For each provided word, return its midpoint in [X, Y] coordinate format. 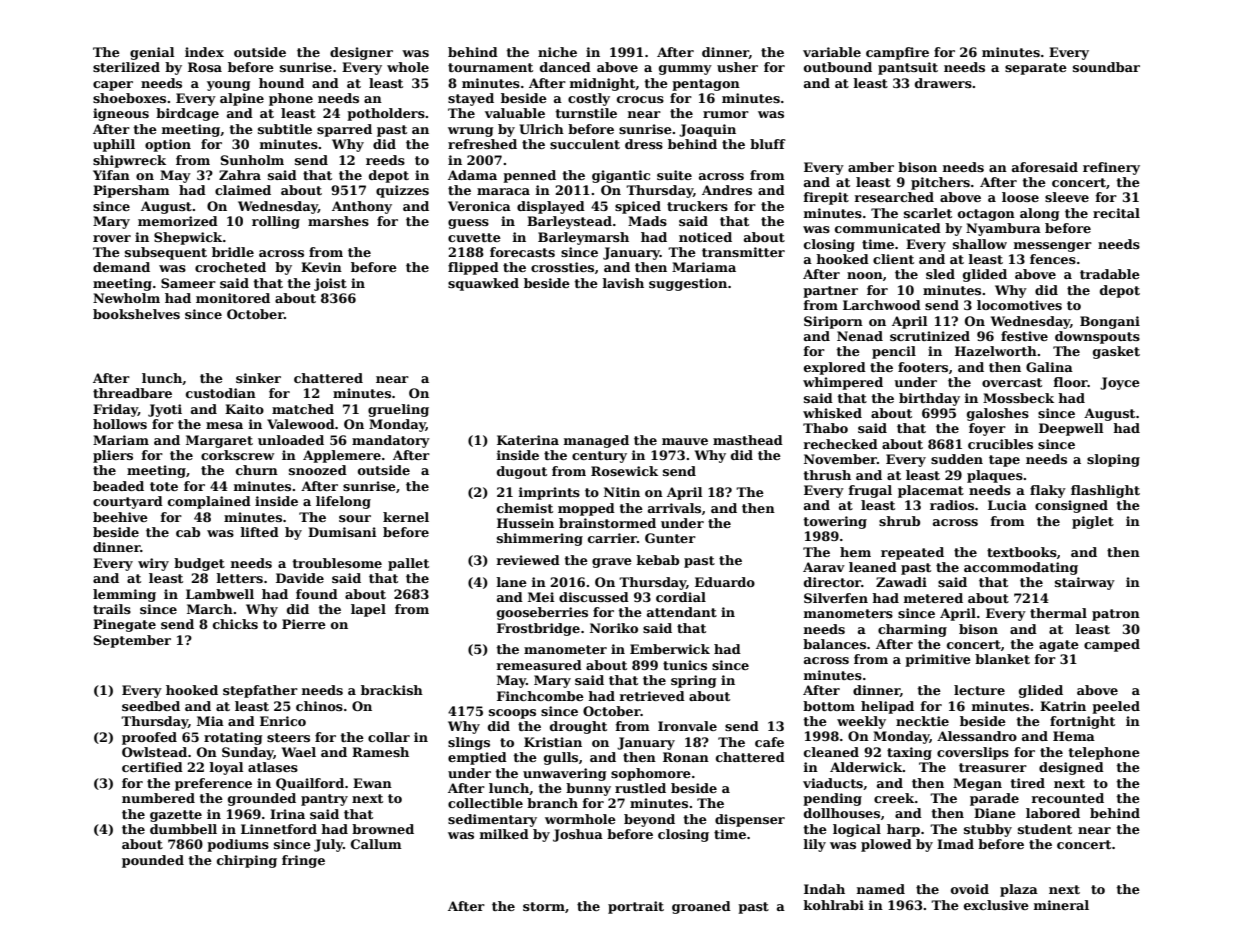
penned [529, 176]
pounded [153, 861]
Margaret [219, 441]
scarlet [928, 213]
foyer [987, 429]
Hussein [525, 523]
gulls [561, 758]
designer [361, 53]
